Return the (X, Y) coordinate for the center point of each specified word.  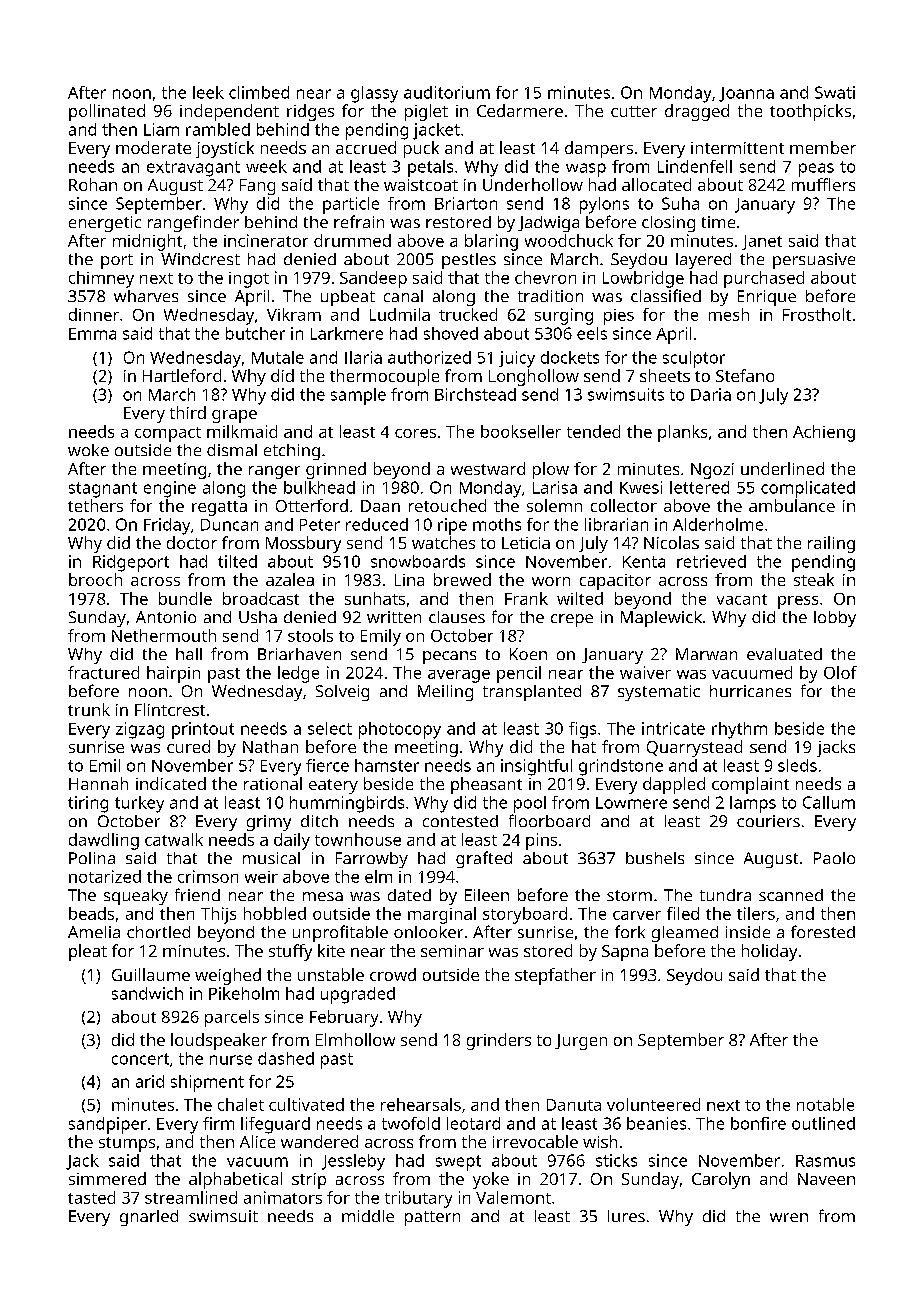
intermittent (737, 148)
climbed (259, 92)
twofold (411, 1123)
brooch (95, 579)
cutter (634, 111)
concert (140, 1059)
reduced (377, 524)
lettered (699, 487)
